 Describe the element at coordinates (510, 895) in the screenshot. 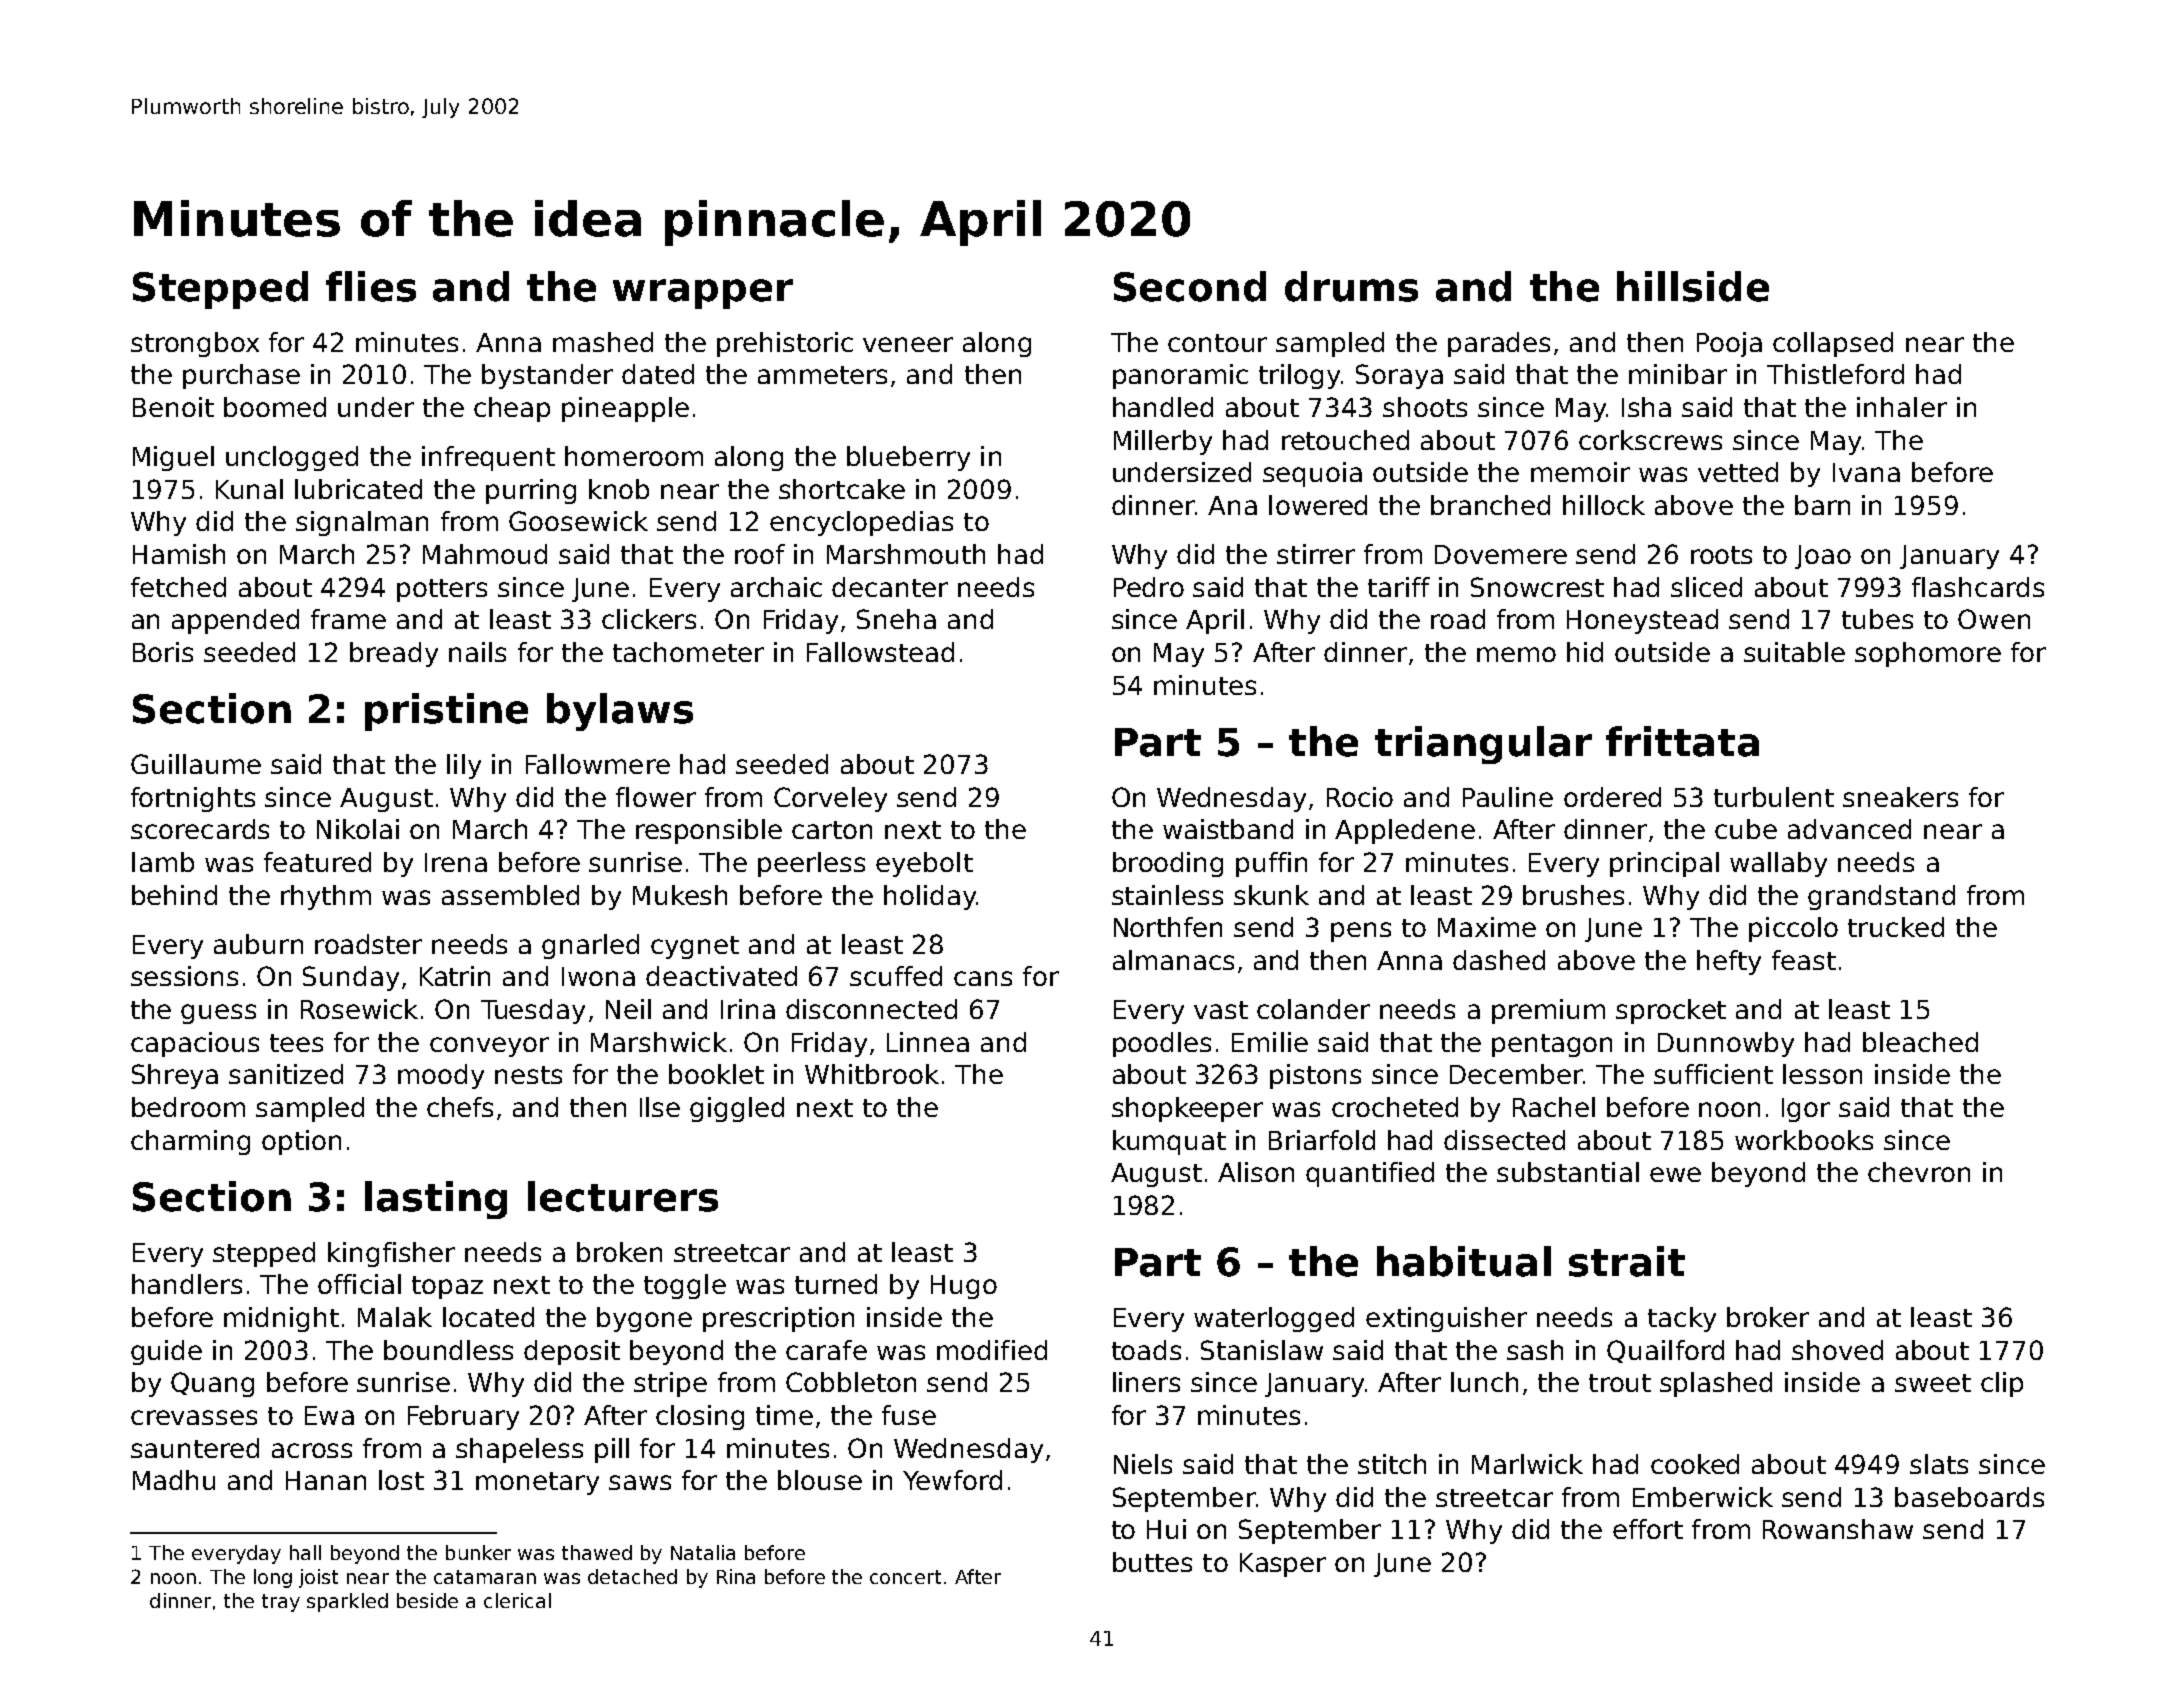

I see `assembled` at that location.
